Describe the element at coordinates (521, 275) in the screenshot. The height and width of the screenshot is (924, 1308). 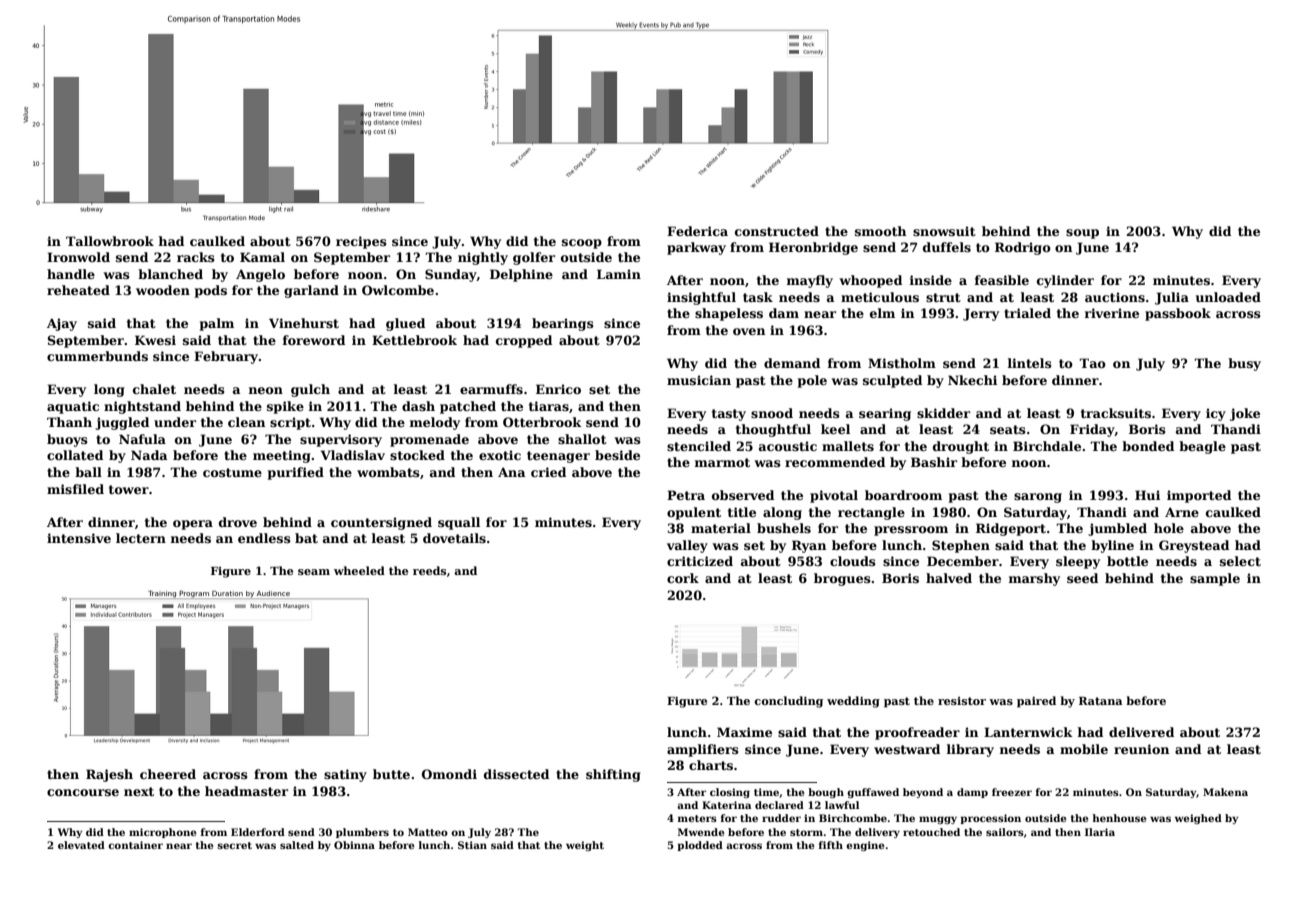
I see `Delphine` at that location.
